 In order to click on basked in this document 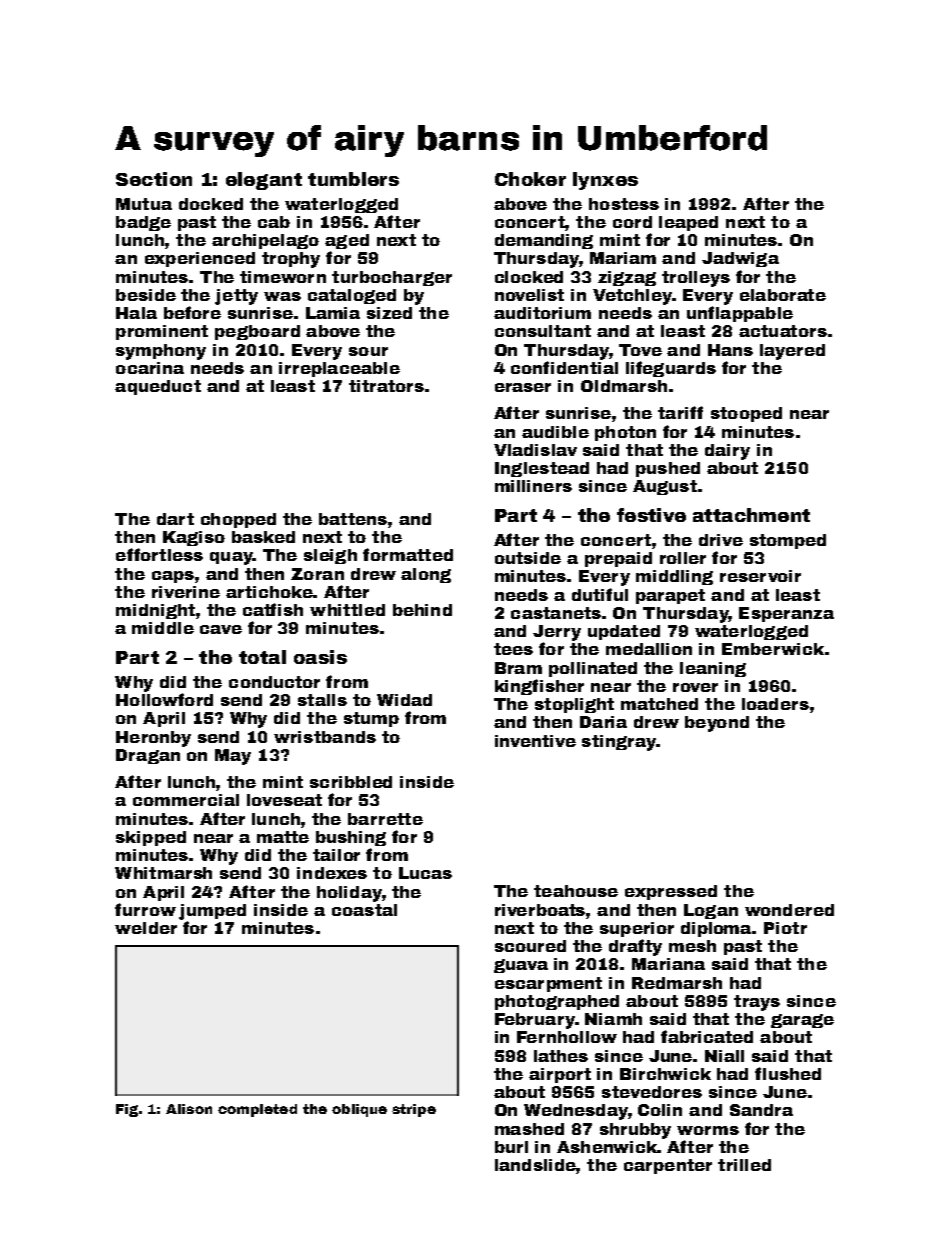, I will do `click(263, 537)`.
